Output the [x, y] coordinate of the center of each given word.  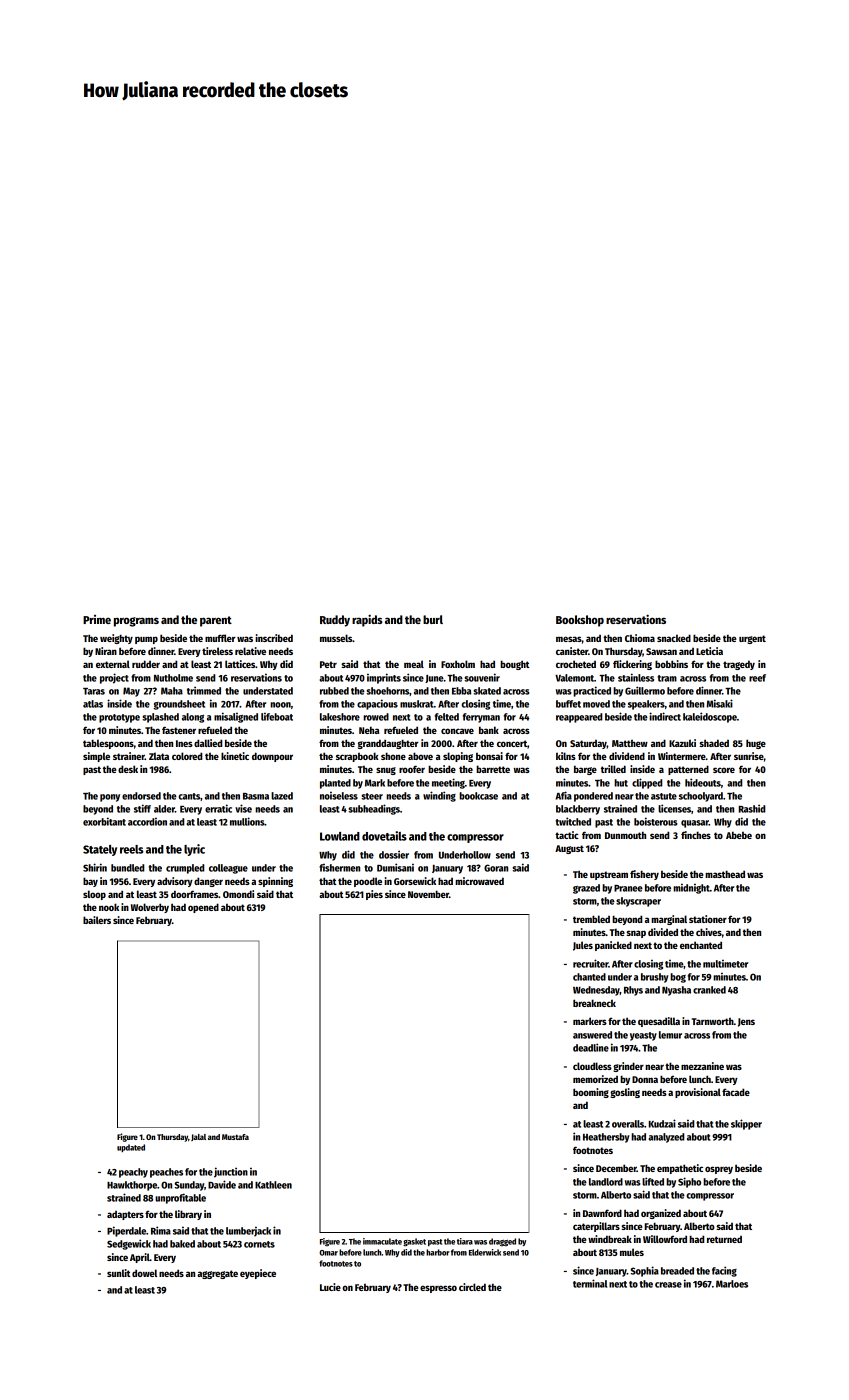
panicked [613, 946]
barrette [493, 769]
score [724, 770]
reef [757, 678]
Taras [94, 691]
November [428, 894]
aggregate [217, 1274]
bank [489, 730]
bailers [97, 920]
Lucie [330, 1287]
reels [132, 849]
